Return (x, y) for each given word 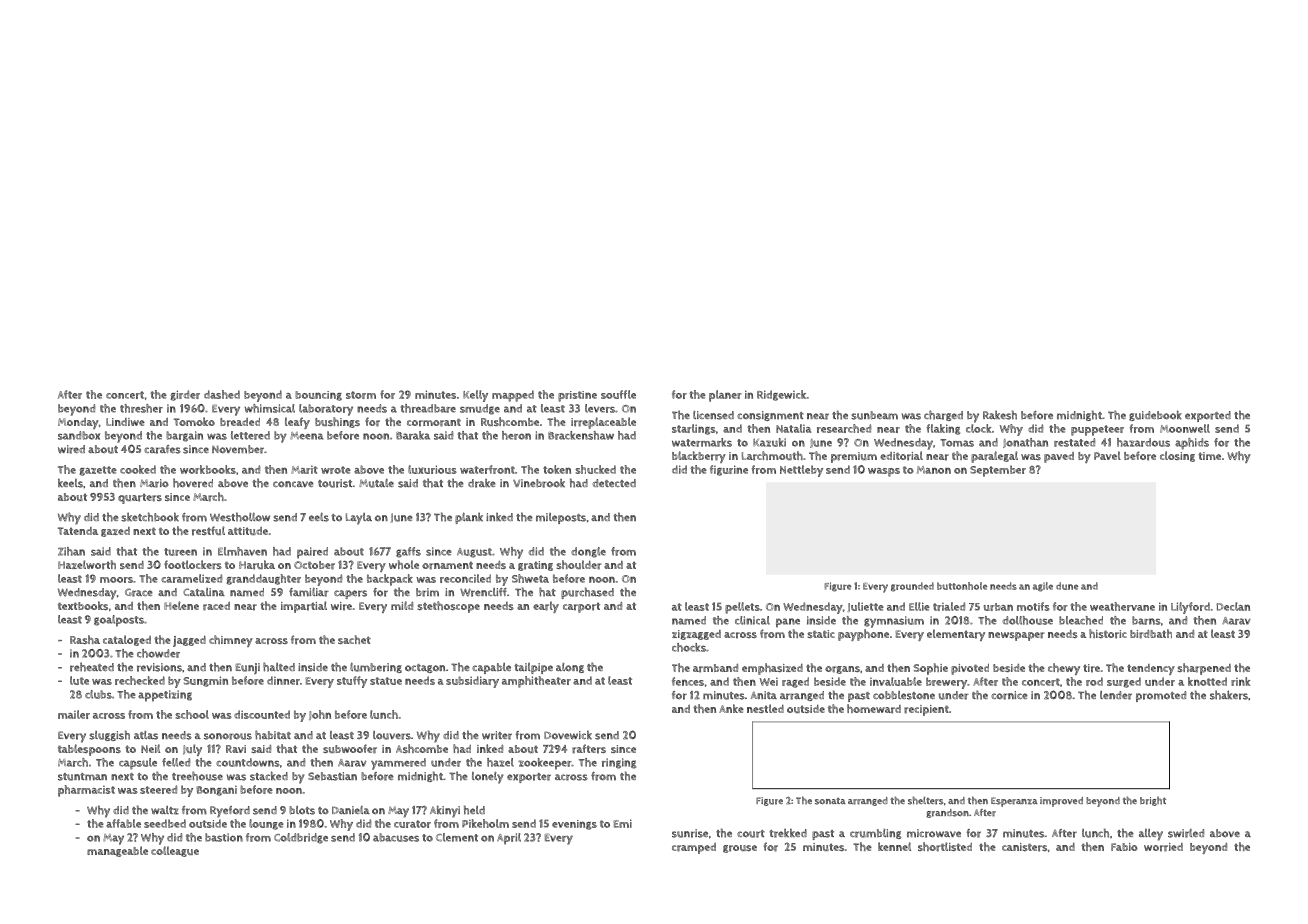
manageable (117, 851)
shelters (925, 800)
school (192, 714)
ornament (447, 566)
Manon (934, 470)
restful (208, 531)
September (998, 471)
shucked (595, 469)
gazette (98, 471)
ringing (619, 763)
